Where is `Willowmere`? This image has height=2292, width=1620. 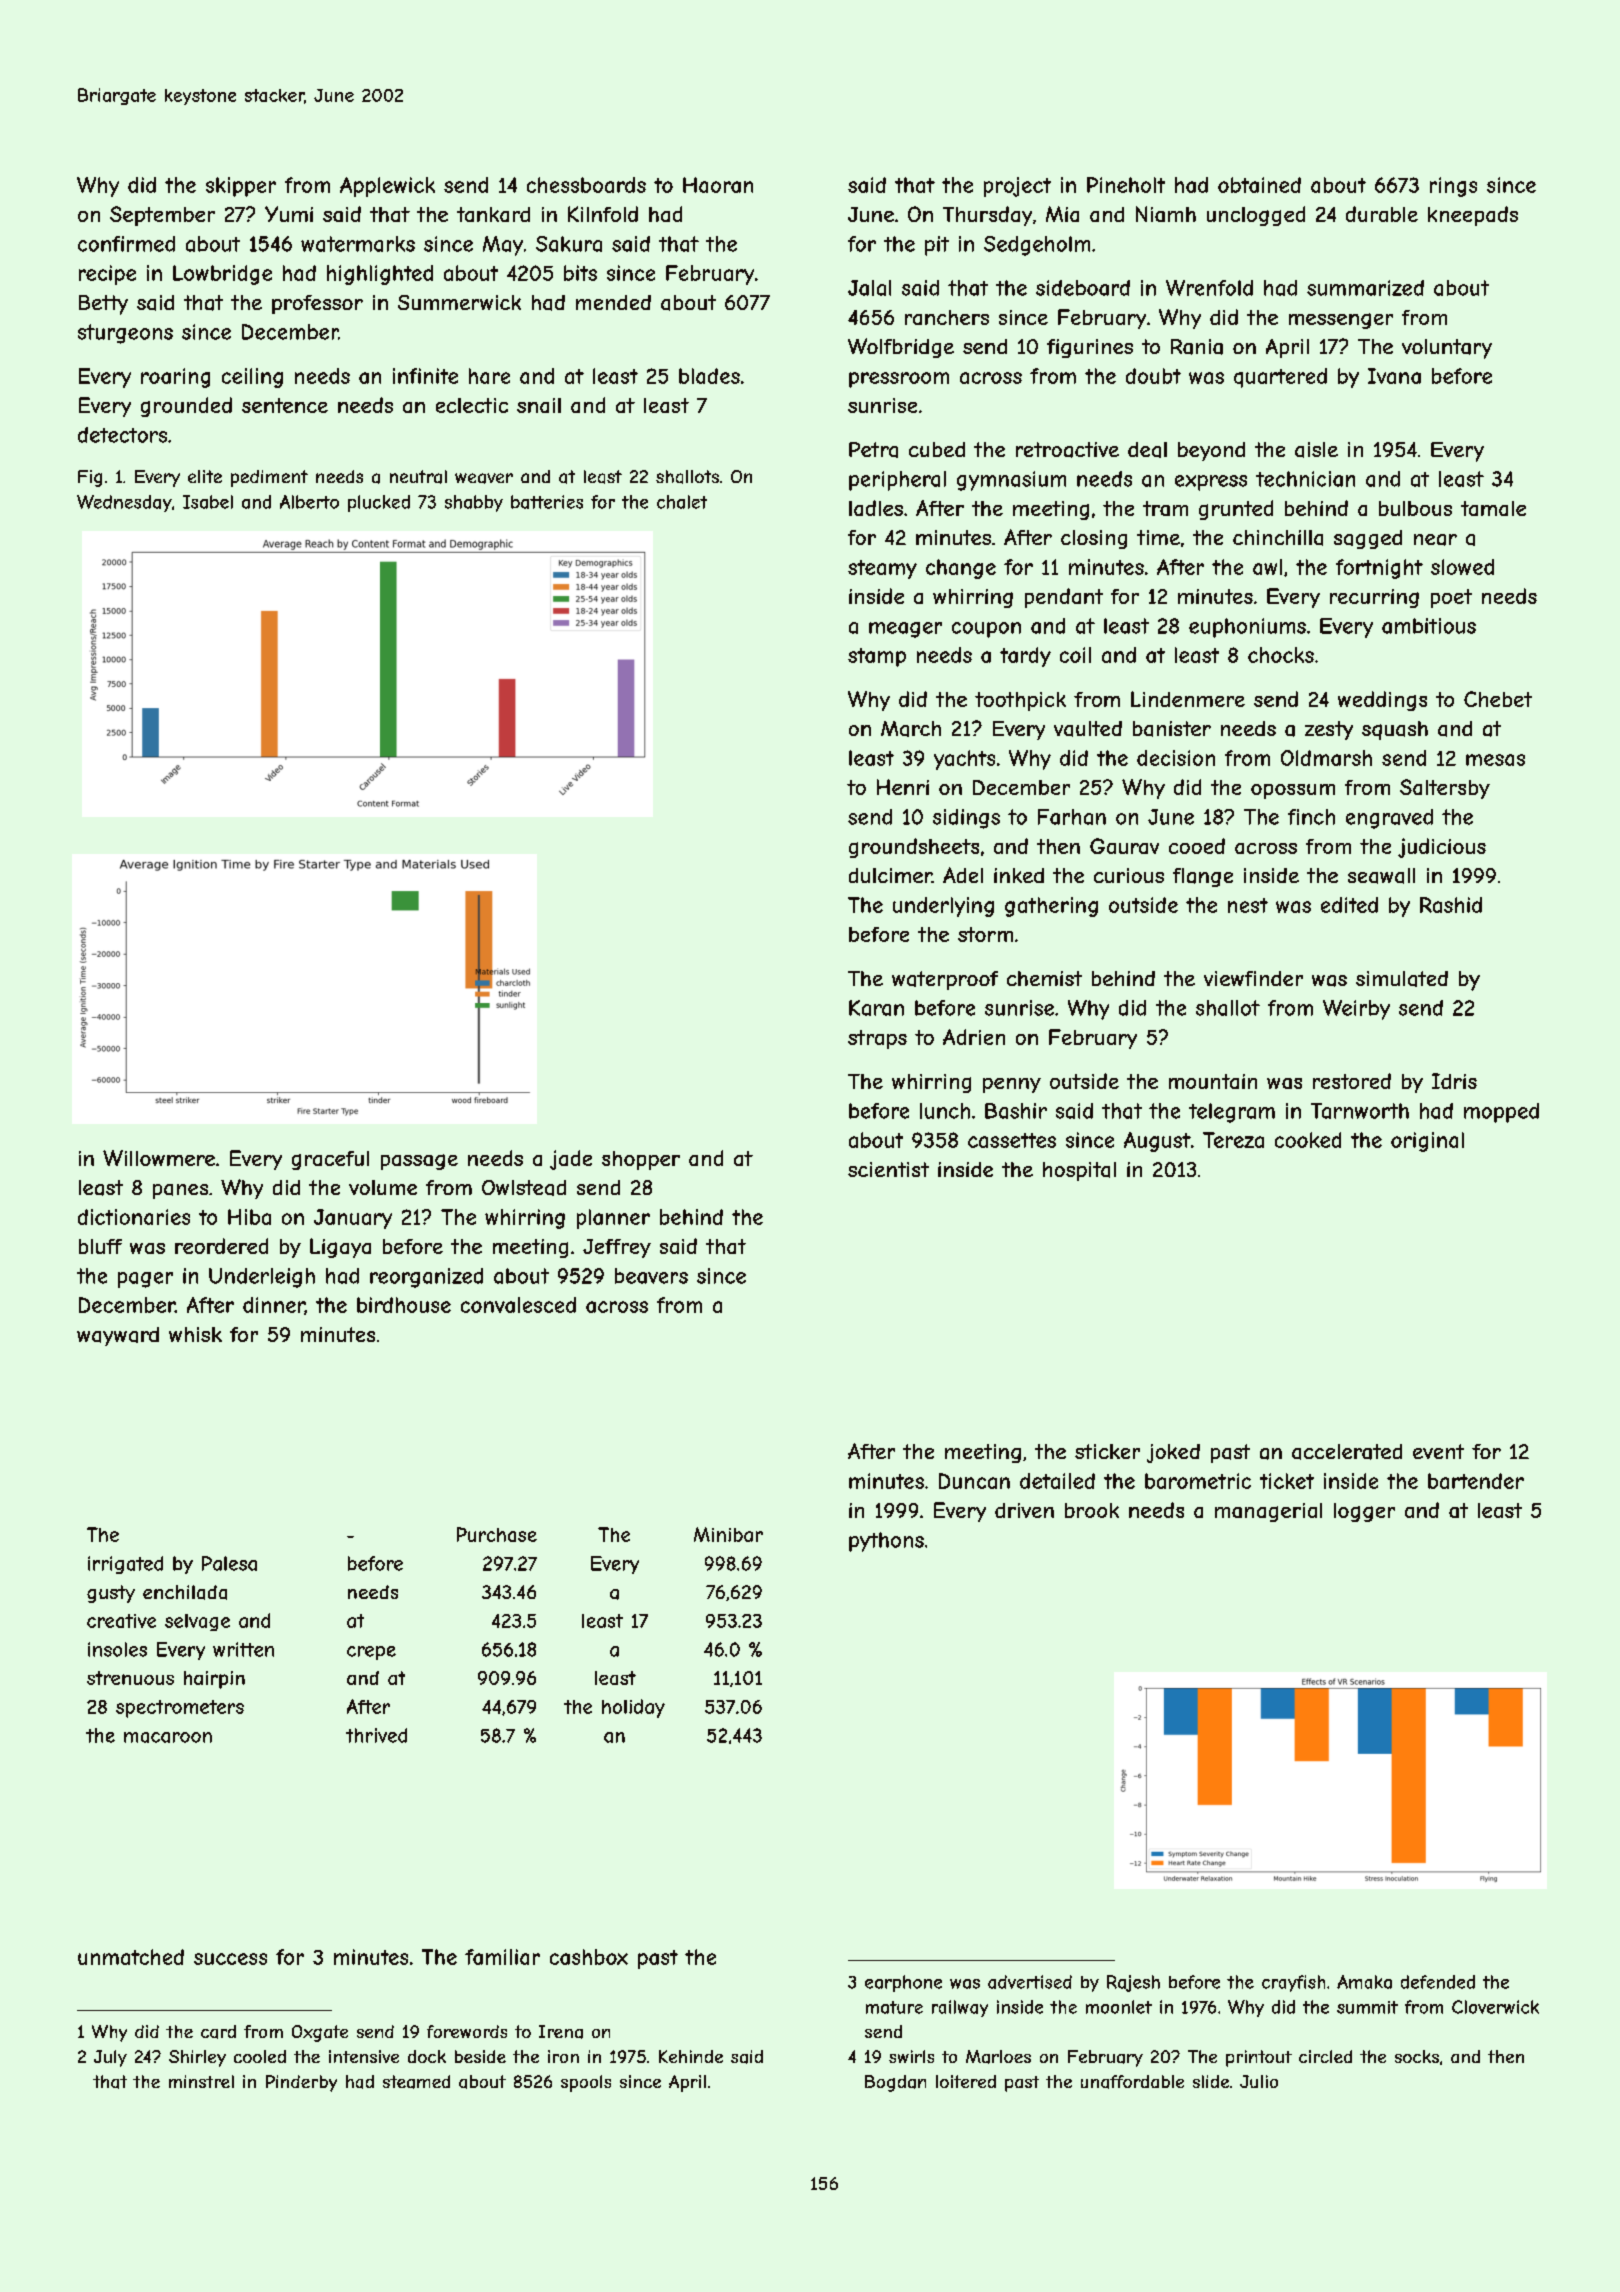
Willowmere is located at coordinates (159, 1158).
